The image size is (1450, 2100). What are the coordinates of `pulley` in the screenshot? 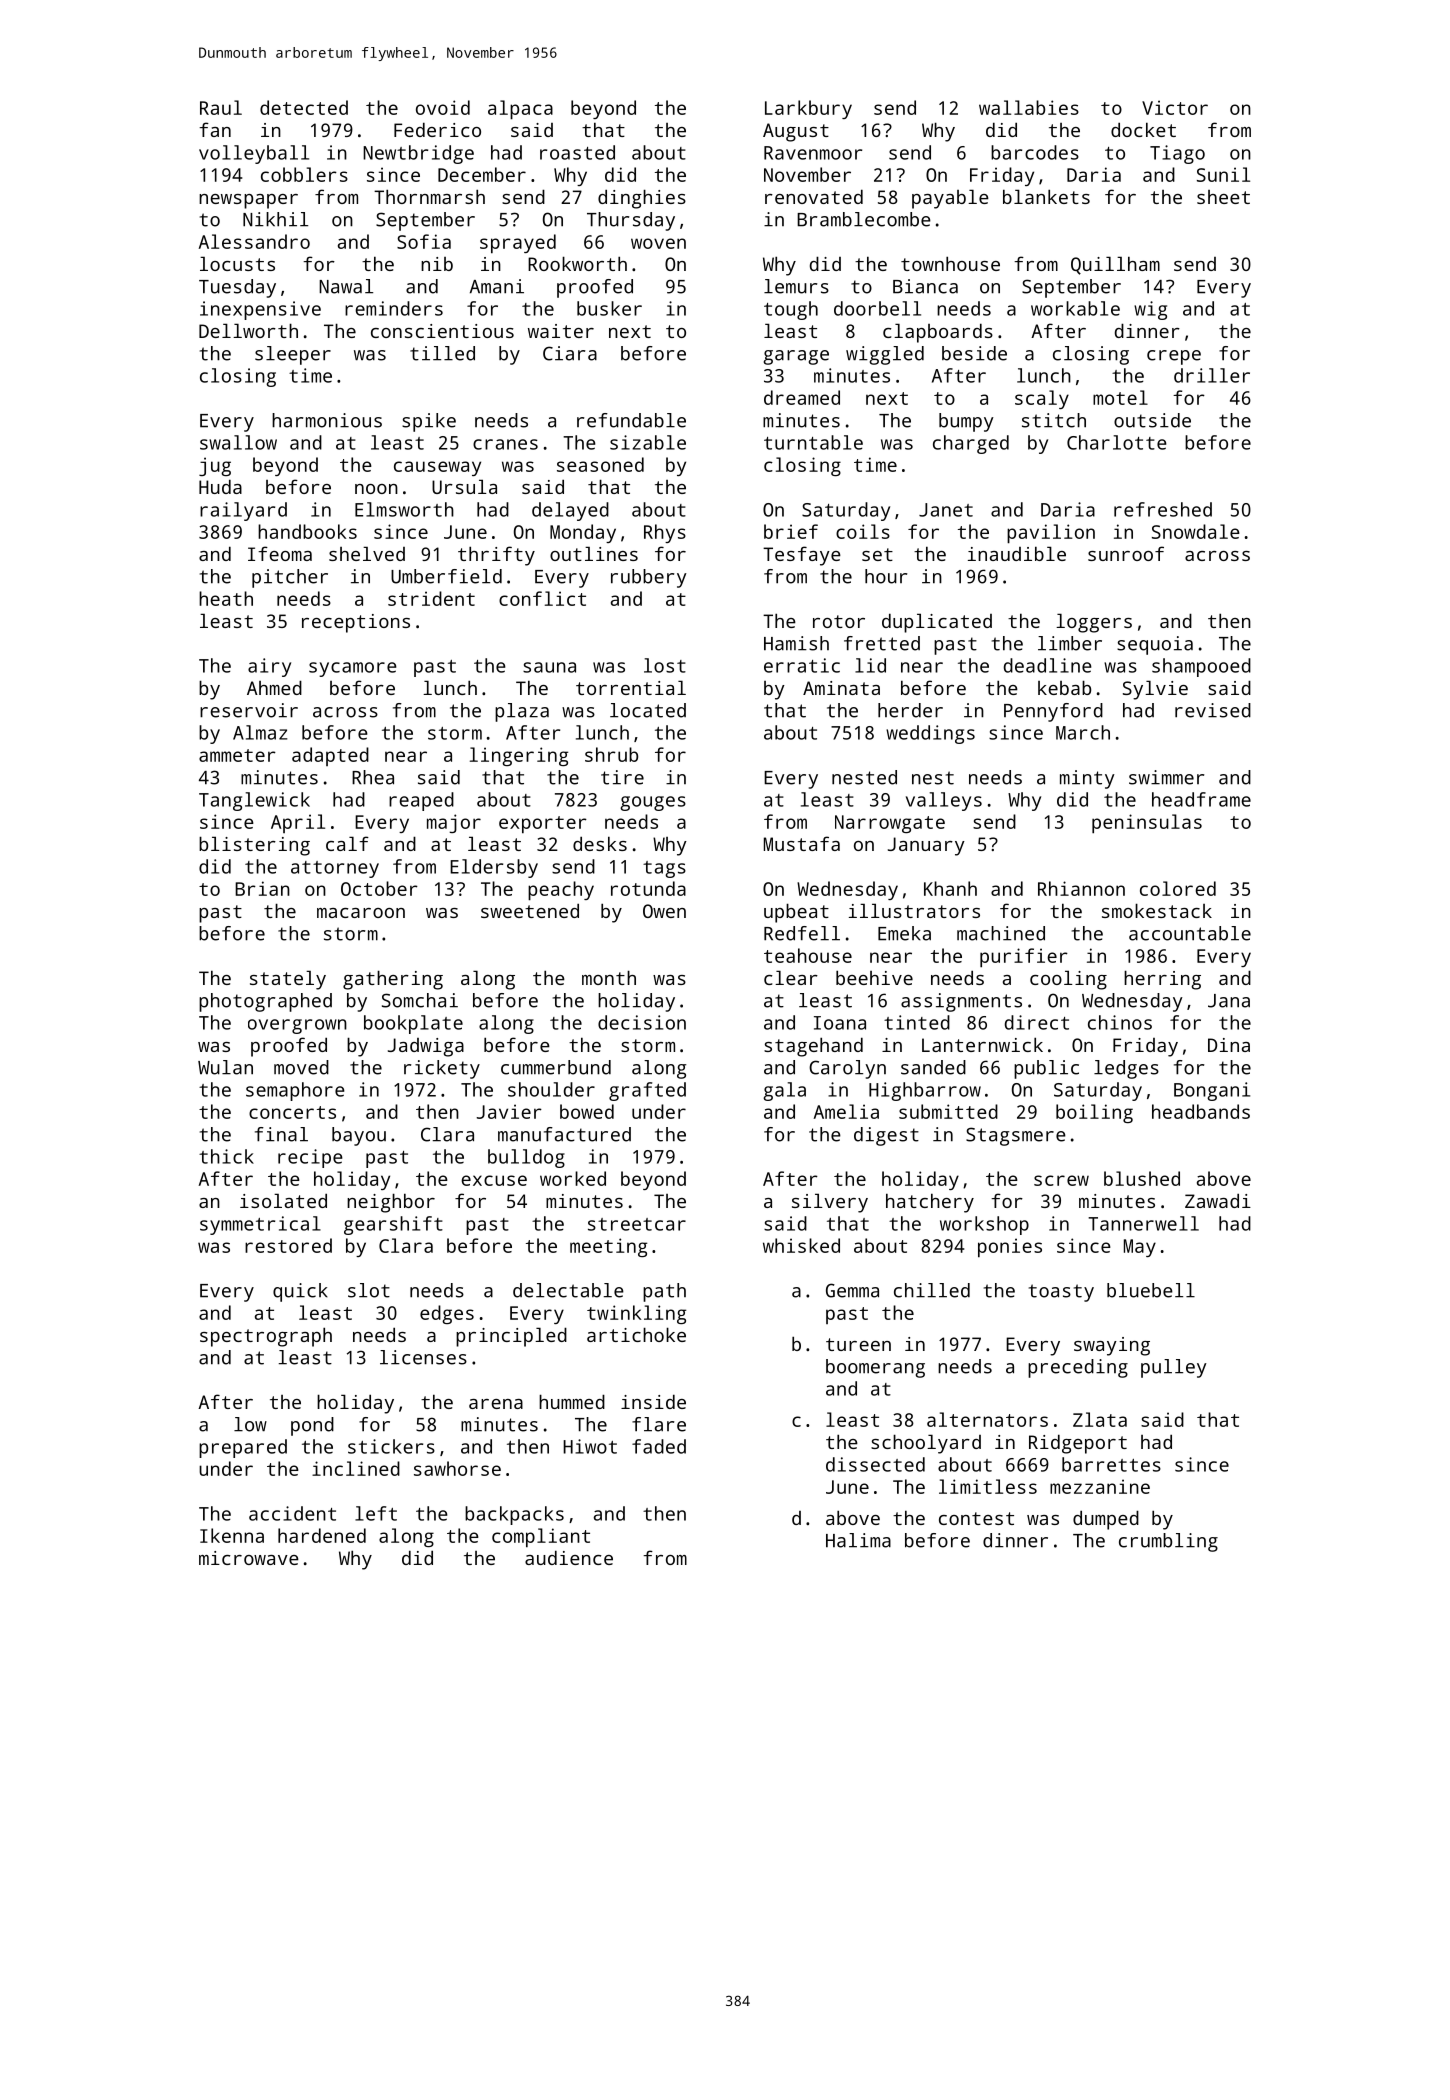 It's located at (1174, 1368).
